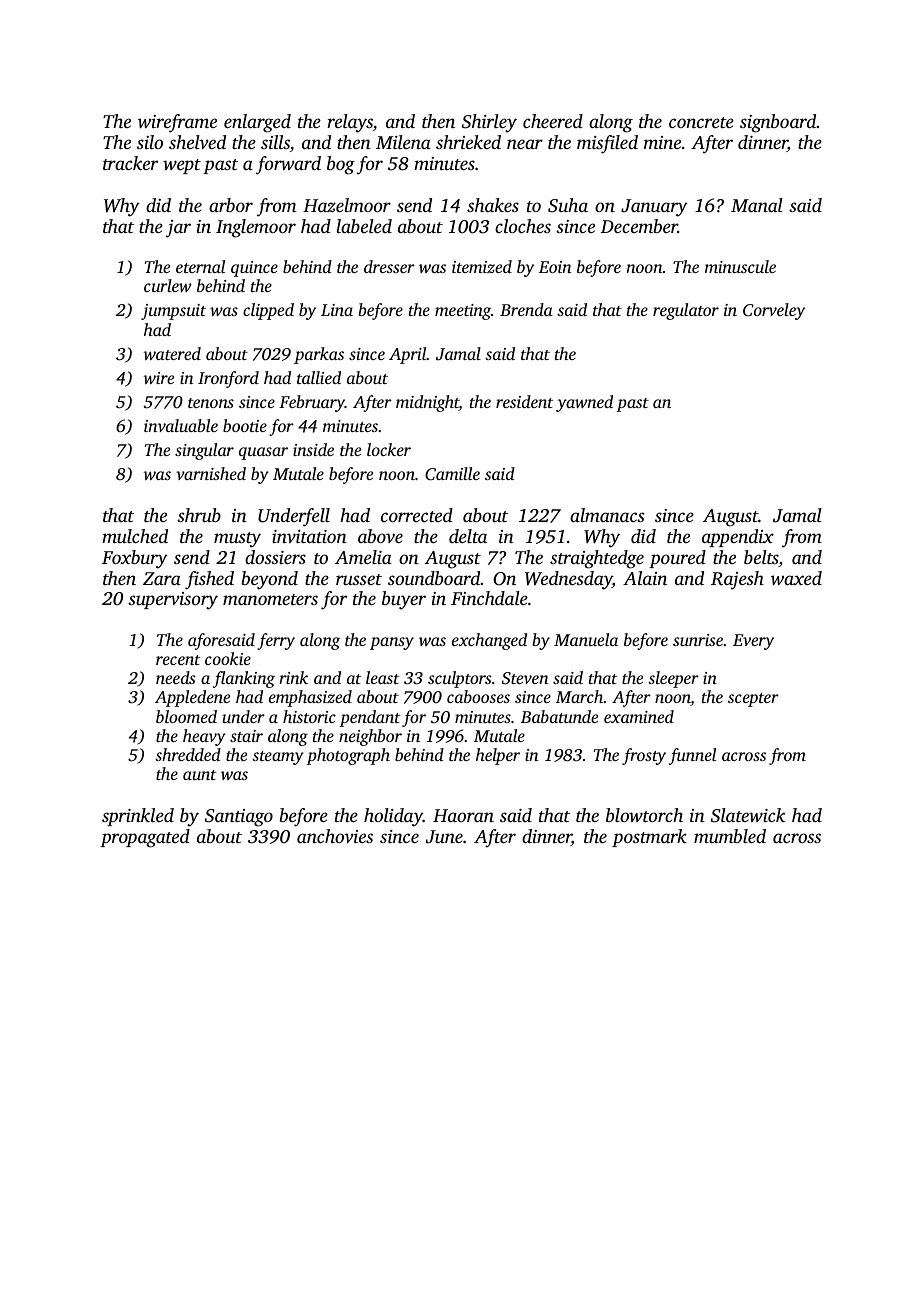 The image size is (924, 1314). Describe the element at coordinates (350, 123) in the image. I see `relays` at that location.
